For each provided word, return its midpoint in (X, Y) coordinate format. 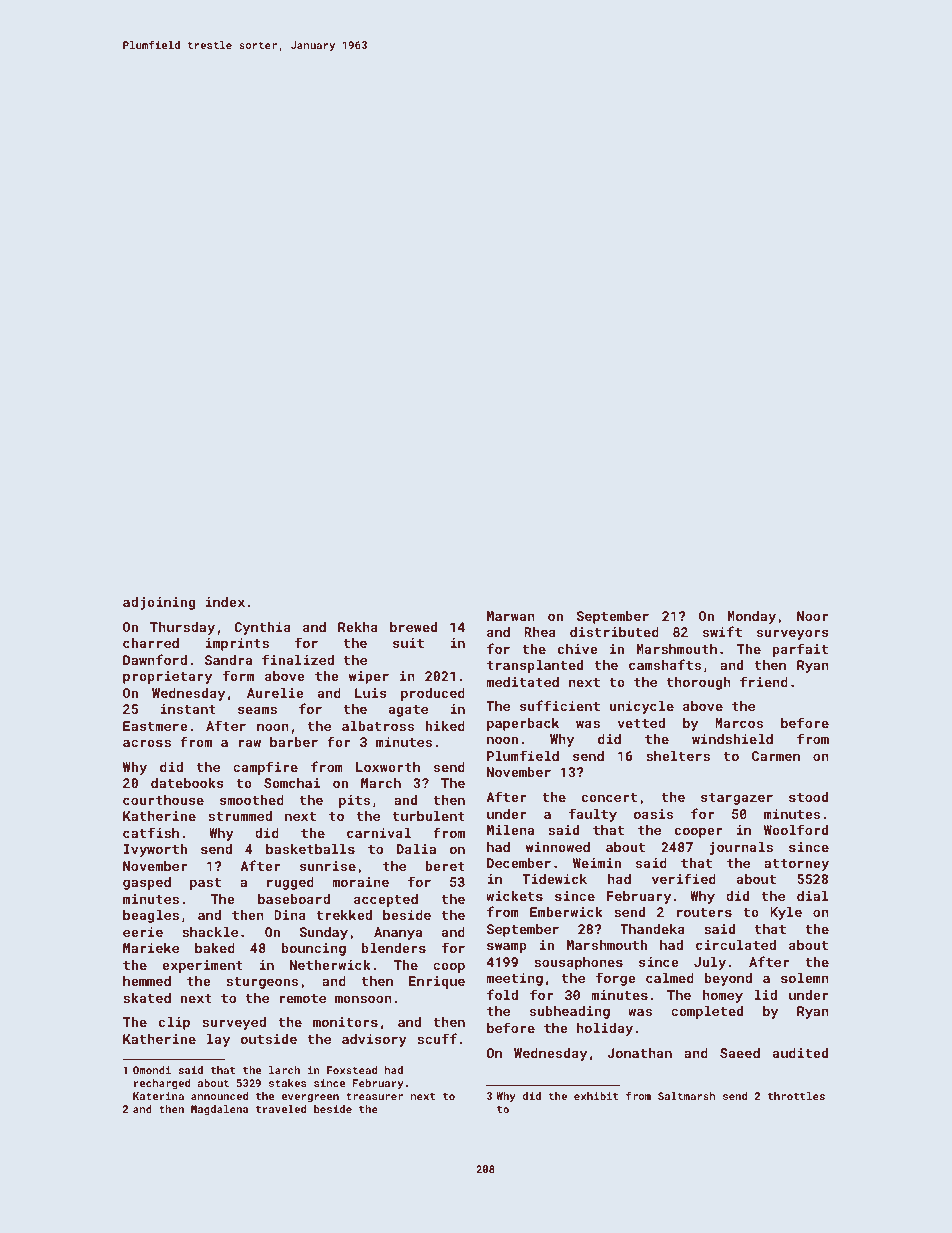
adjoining (159, 603)
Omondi (152, 1070)
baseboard (294, 899)
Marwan (511, 616)
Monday (752, 617)
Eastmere (155, 726)
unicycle (641, 707)
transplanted (535, 666)
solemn (805, 978)
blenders (394, 948)
